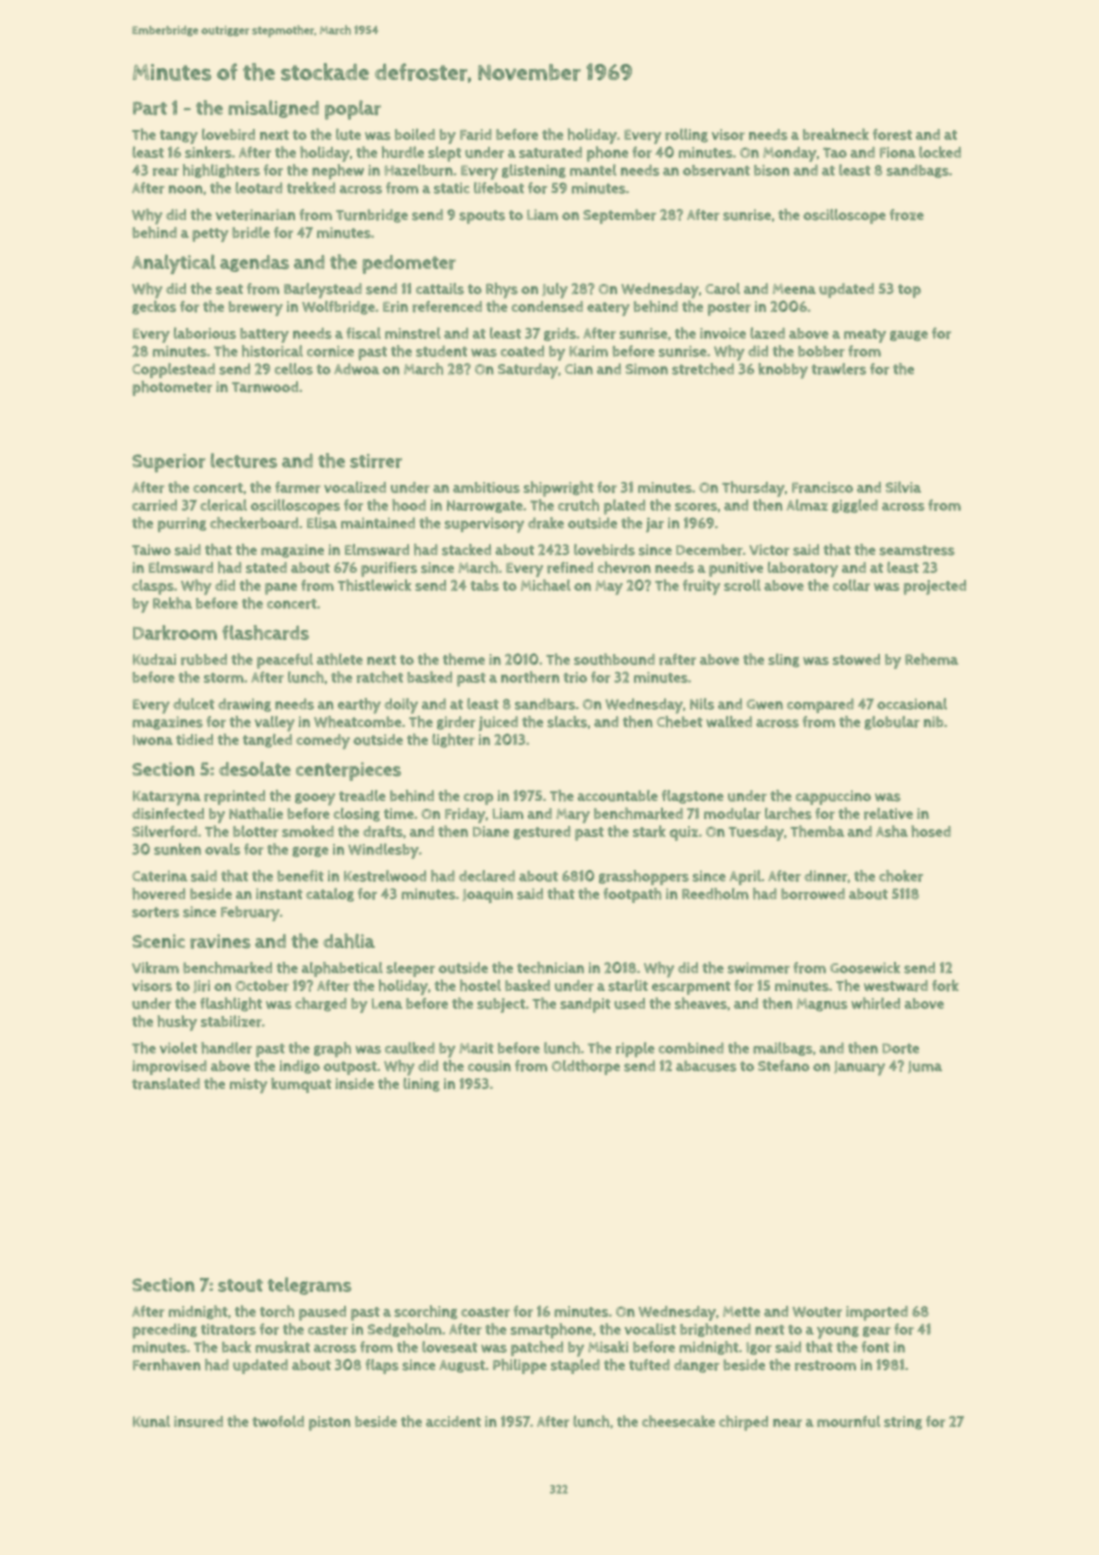 The image size is (1099, 1555). What do you see at coordinates (285, 661) in the document?
I see `peaceful` at bounding box center [285, 661].
